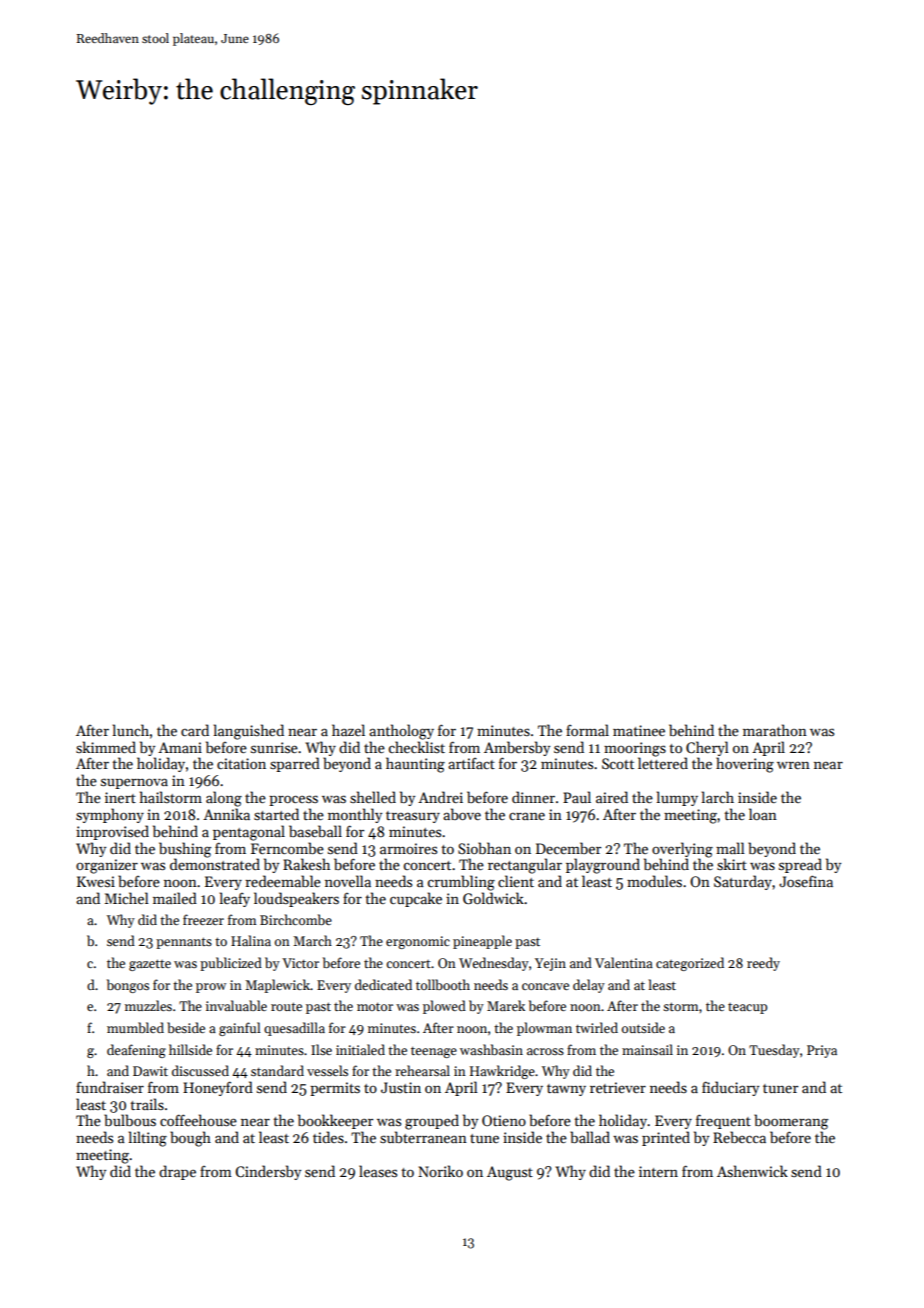 The image size is (924, 1308). Describe the element at coordinates (775, 730) in the screenshot. I see `marathon` at that location.
